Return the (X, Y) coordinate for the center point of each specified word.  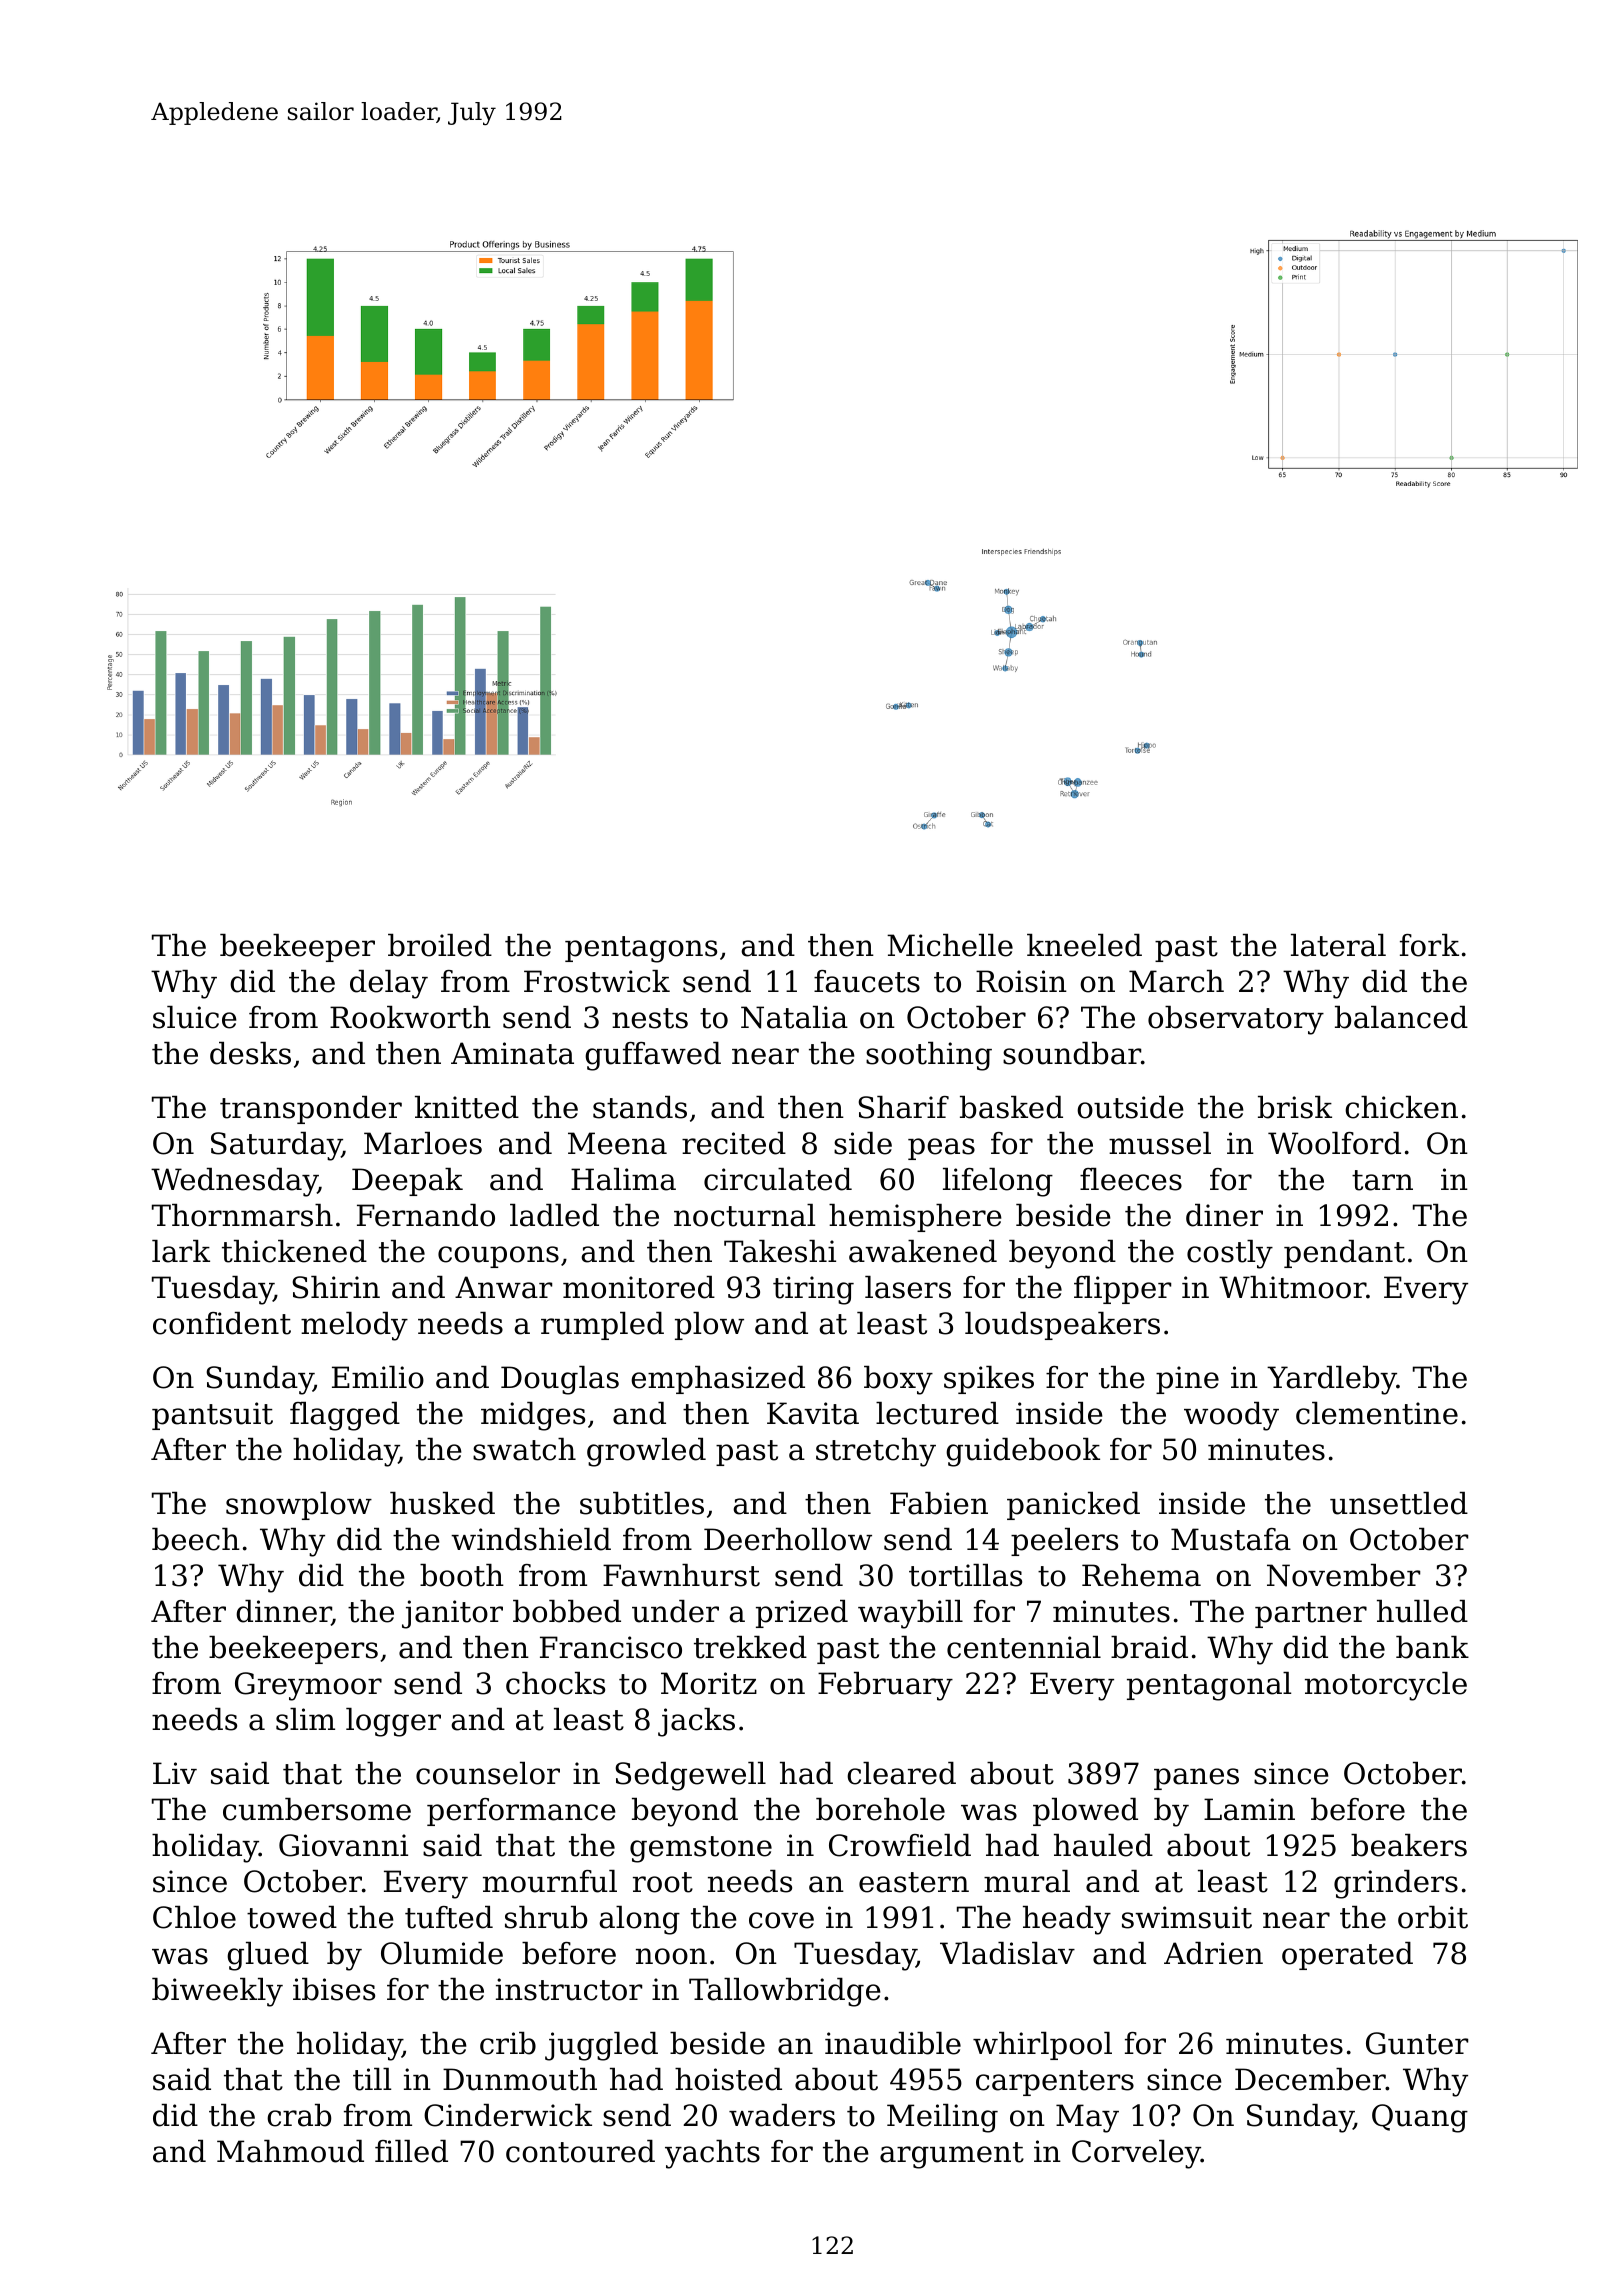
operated (1347, 1956)
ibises (334, 1989)
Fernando (426, 1215)
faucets (867, 981)
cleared (901, 1773)
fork (1429, 945)
